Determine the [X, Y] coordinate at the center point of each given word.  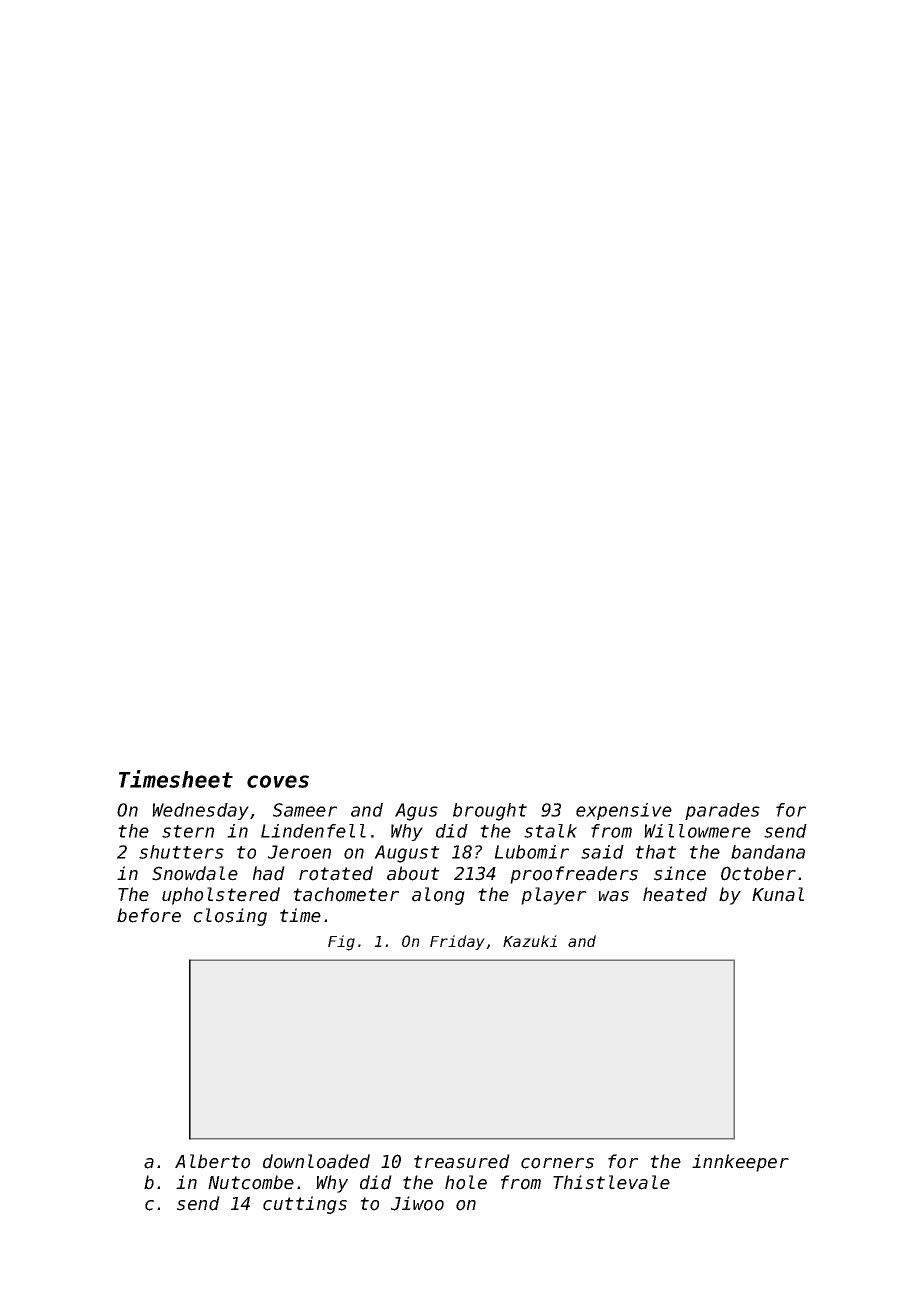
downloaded [316, 1161]
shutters [181, 852]
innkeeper [740, 1163]
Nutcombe [251, 1182]
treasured [462, 1161]
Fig [341, 943]
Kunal [778, 894]
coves [278, 781]
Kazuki [530, 941]
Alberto [212, 1161]
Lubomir [531, 852]
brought [490, 812]
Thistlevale [611, 1182]
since [680, 873]
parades [722, 811]
